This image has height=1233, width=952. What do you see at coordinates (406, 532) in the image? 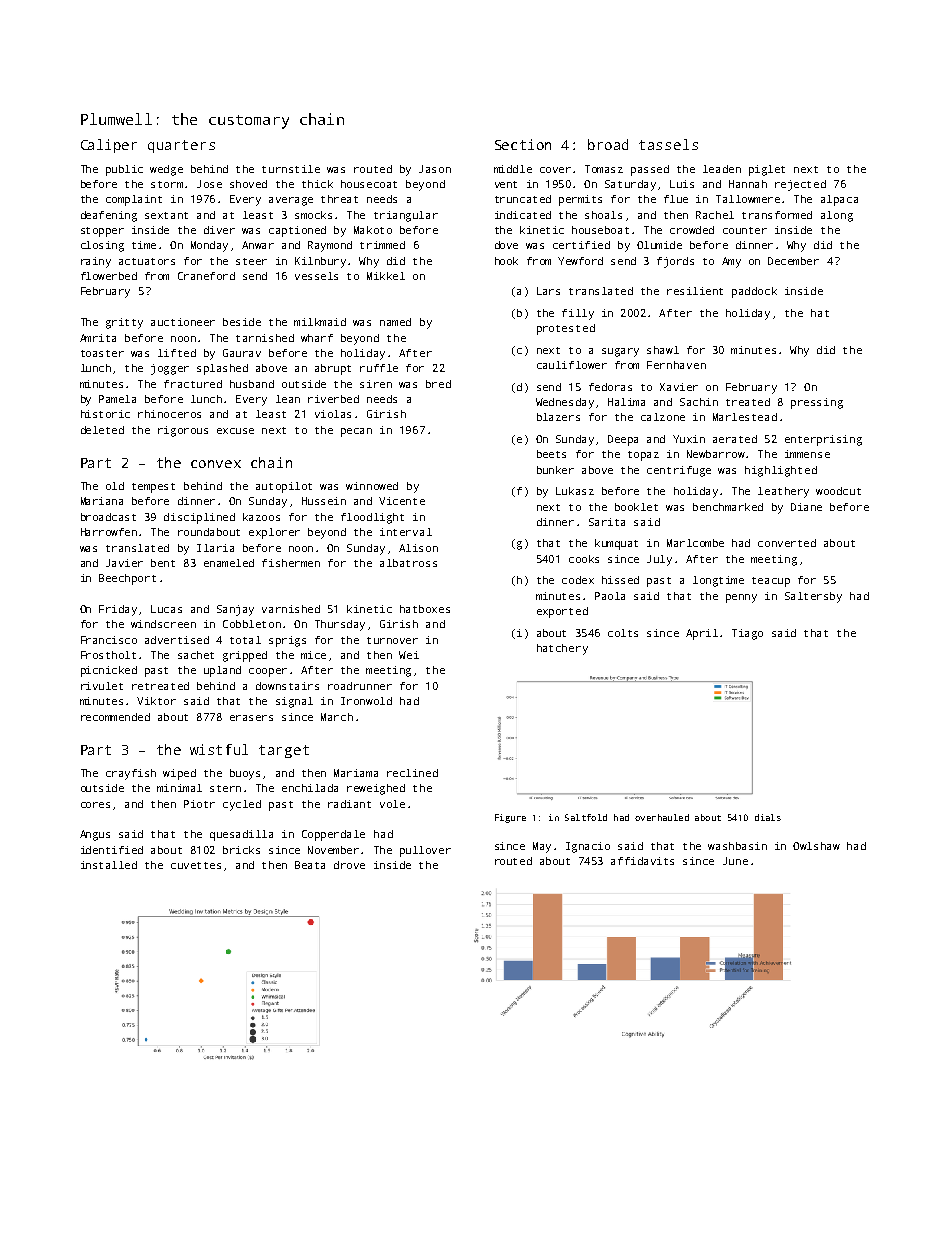
I see `interval` at bounding box center [406, 532].
